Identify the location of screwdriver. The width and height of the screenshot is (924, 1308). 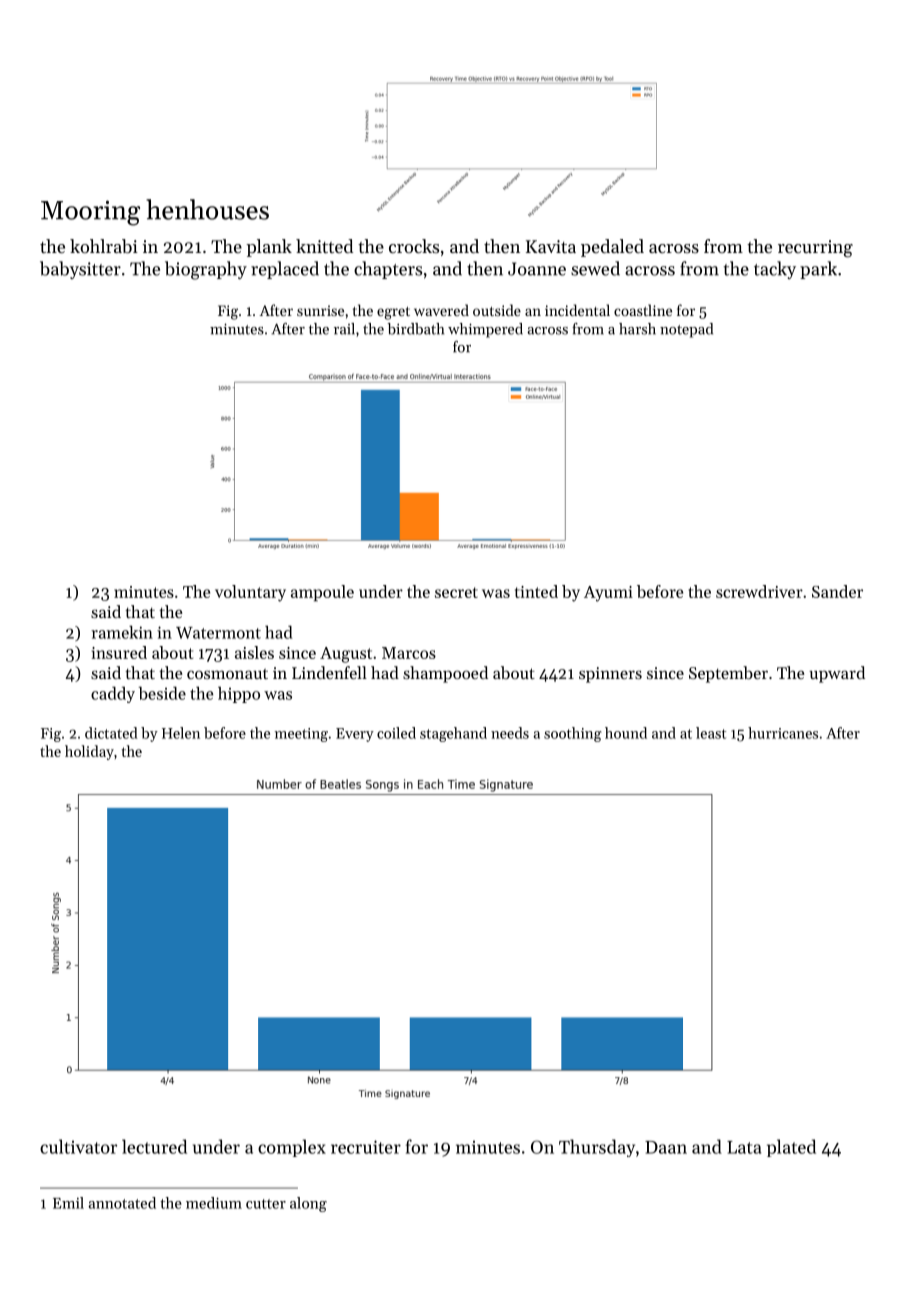
(759, 591).
